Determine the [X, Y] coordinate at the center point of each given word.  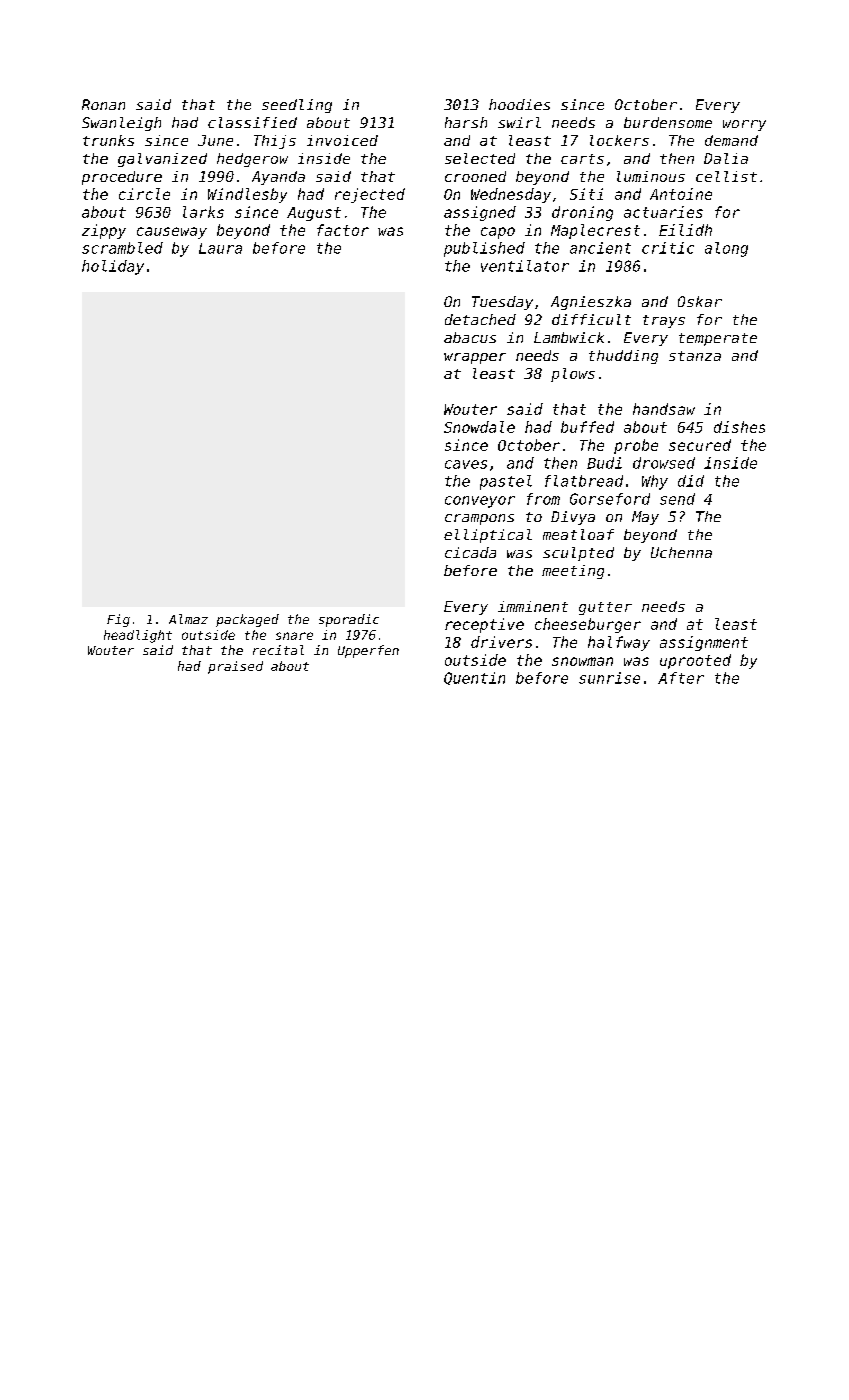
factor [343, 230]
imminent [533, 606]
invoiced [342, 140]
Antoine [681, 194]
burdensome [668, 122]
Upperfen [368, 651]
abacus [470, 337]
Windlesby [247, 195]
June [215, 140]
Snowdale [479, 427]
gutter [605, 608]
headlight [138, 636]
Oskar [700, 301]
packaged [247, 620]
